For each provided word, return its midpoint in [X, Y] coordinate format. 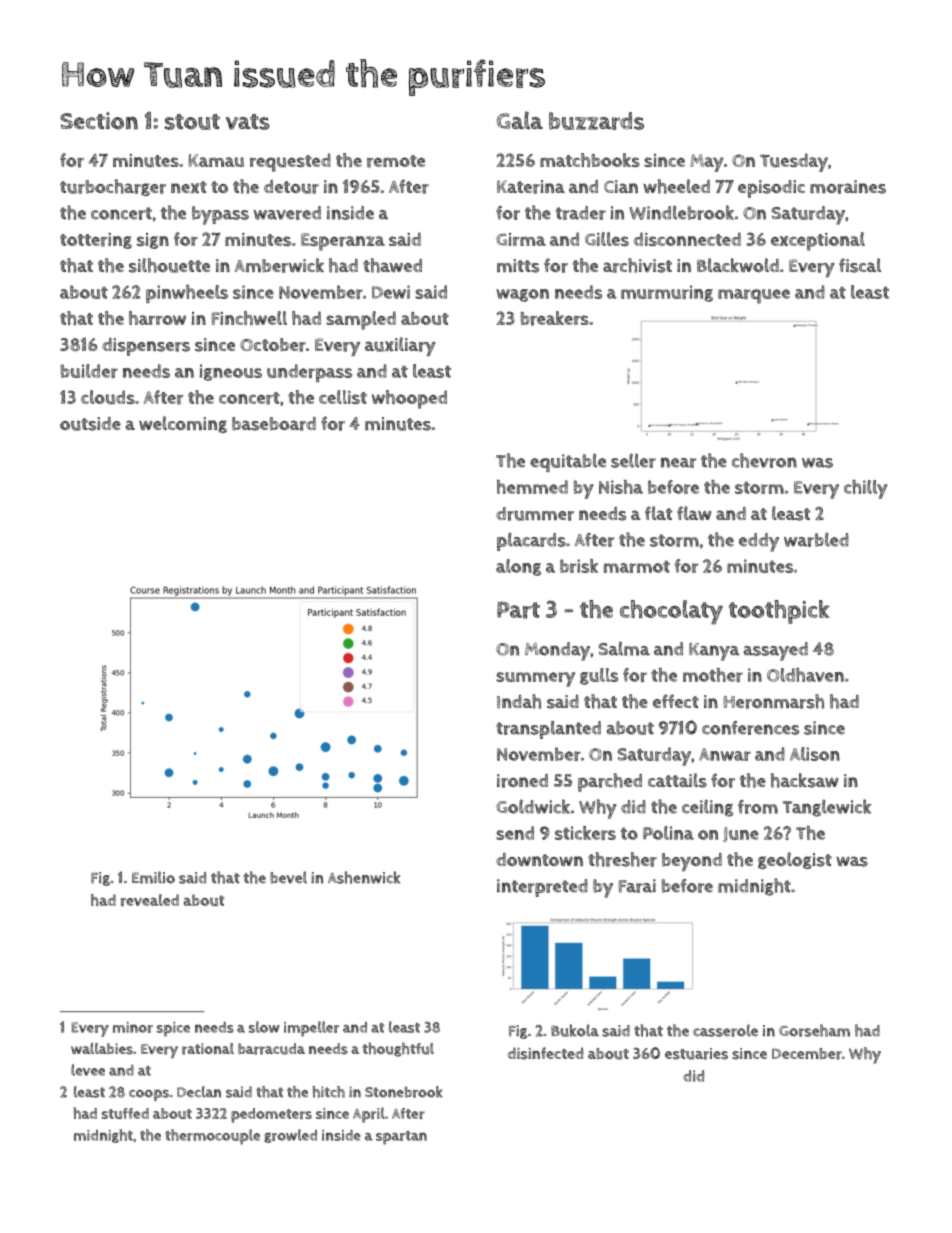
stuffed [125, 1113]
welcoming [183, 424]
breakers [555, 318]
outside [90, 424]
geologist [795, 860]
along [518, 567]
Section [99, 121]
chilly [865, 489]
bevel [288, 877]
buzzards [596, 121]
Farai [637, 886]
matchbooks [590, 160]
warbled [816, 539]
